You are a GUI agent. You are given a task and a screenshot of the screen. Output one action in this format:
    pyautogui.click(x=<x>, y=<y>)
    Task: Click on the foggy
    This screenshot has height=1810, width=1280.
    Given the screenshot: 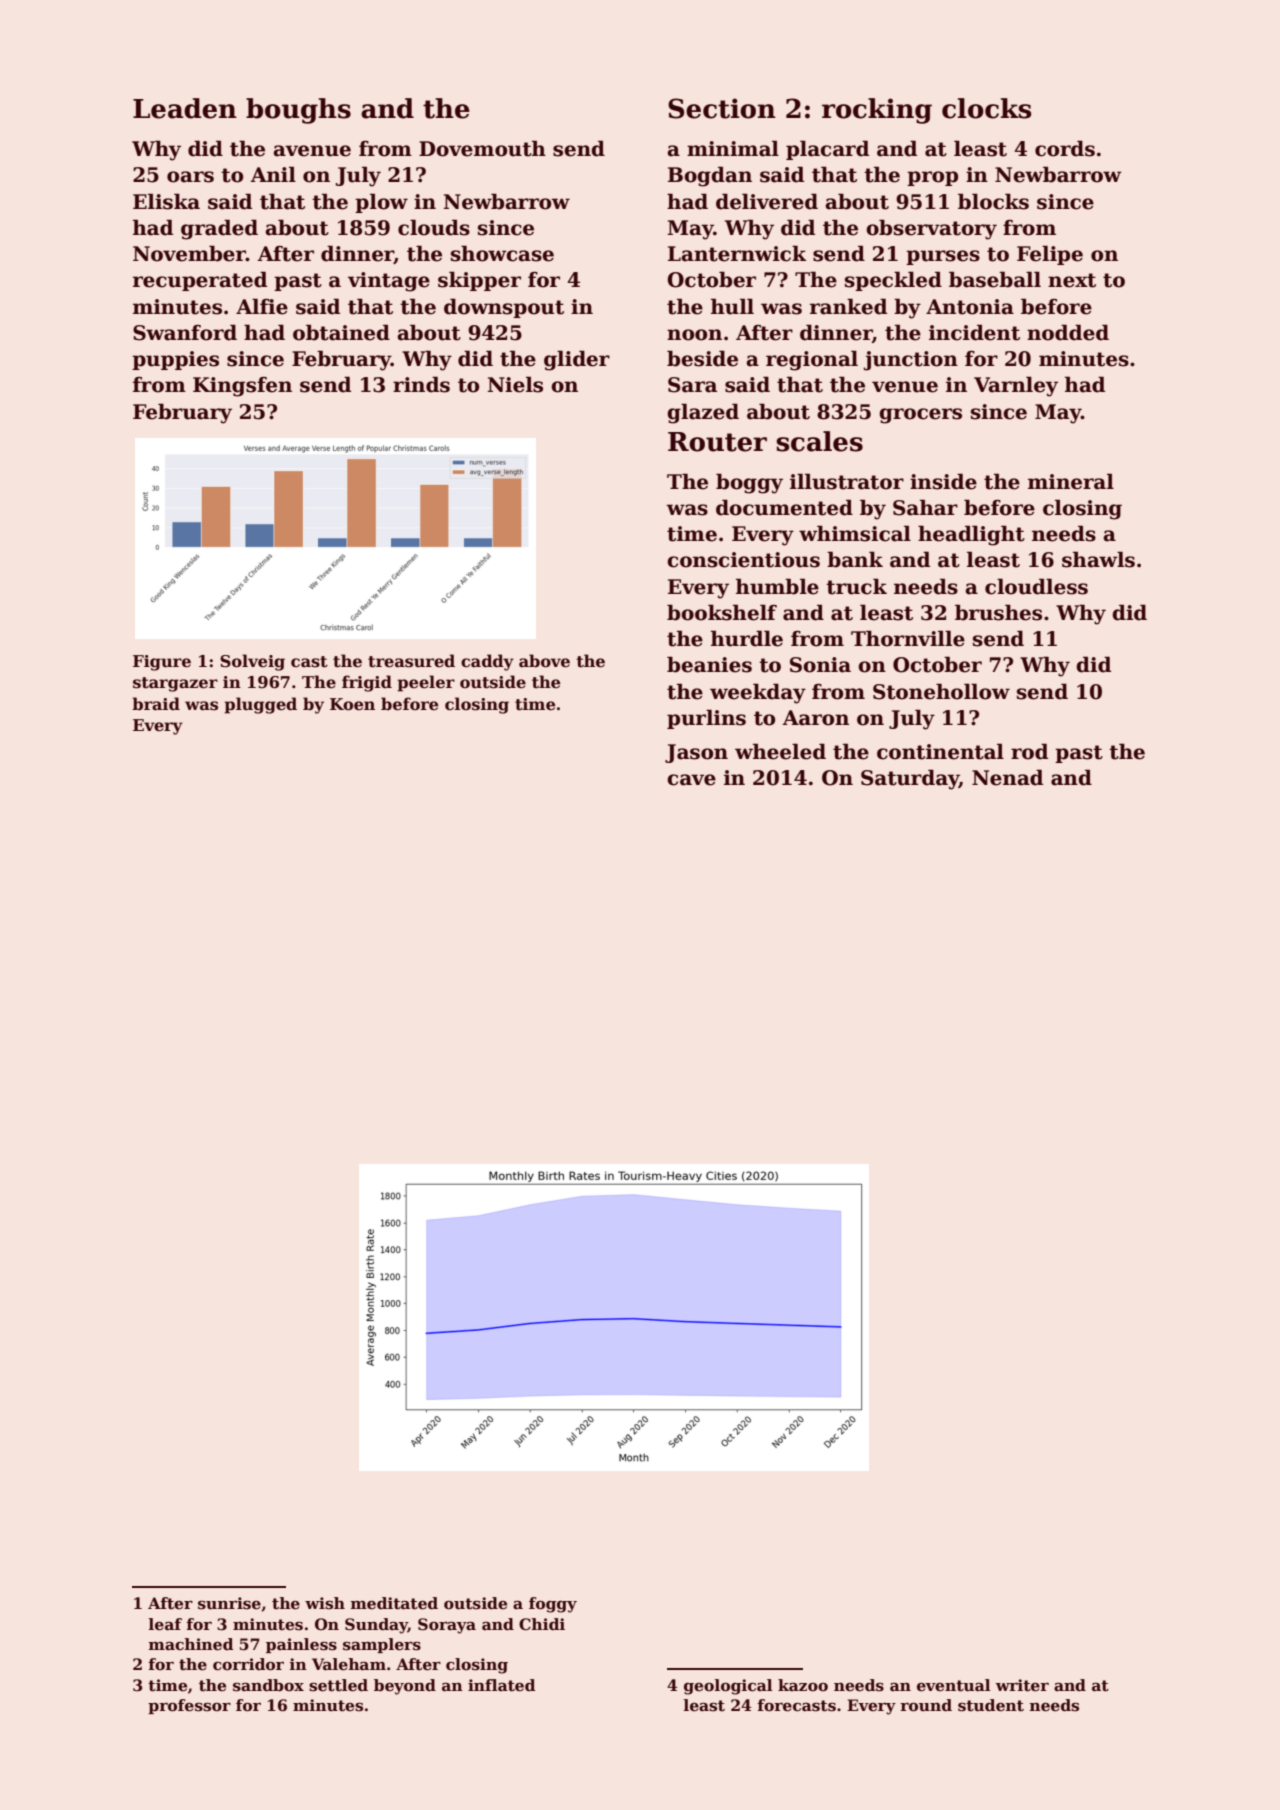 What is the action you would take?
    pyautogui.click(x=553, y=1605)
